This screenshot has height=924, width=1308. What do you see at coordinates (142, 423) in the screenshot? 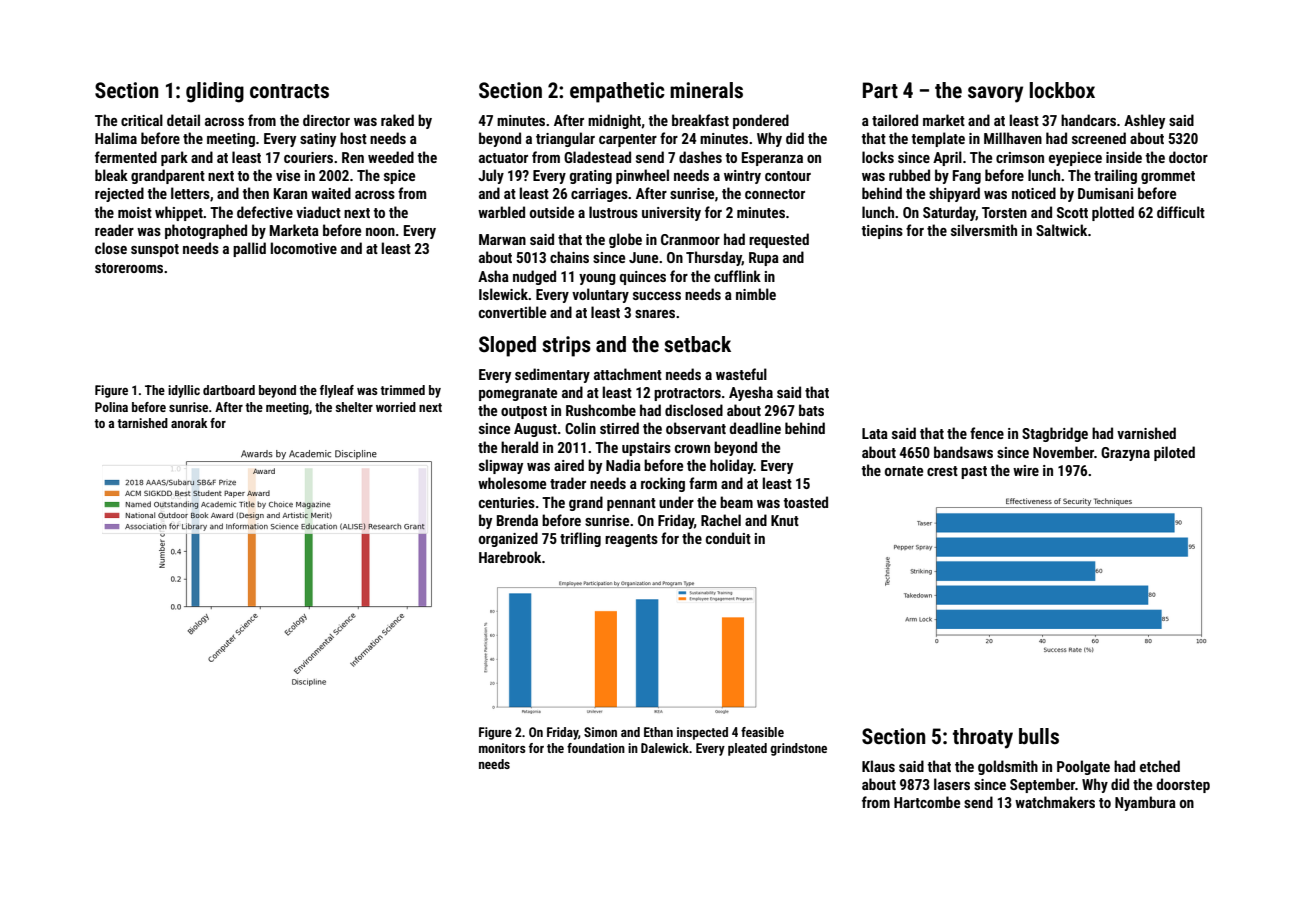
I see `tarnished` at bounding box center [142, 423].
